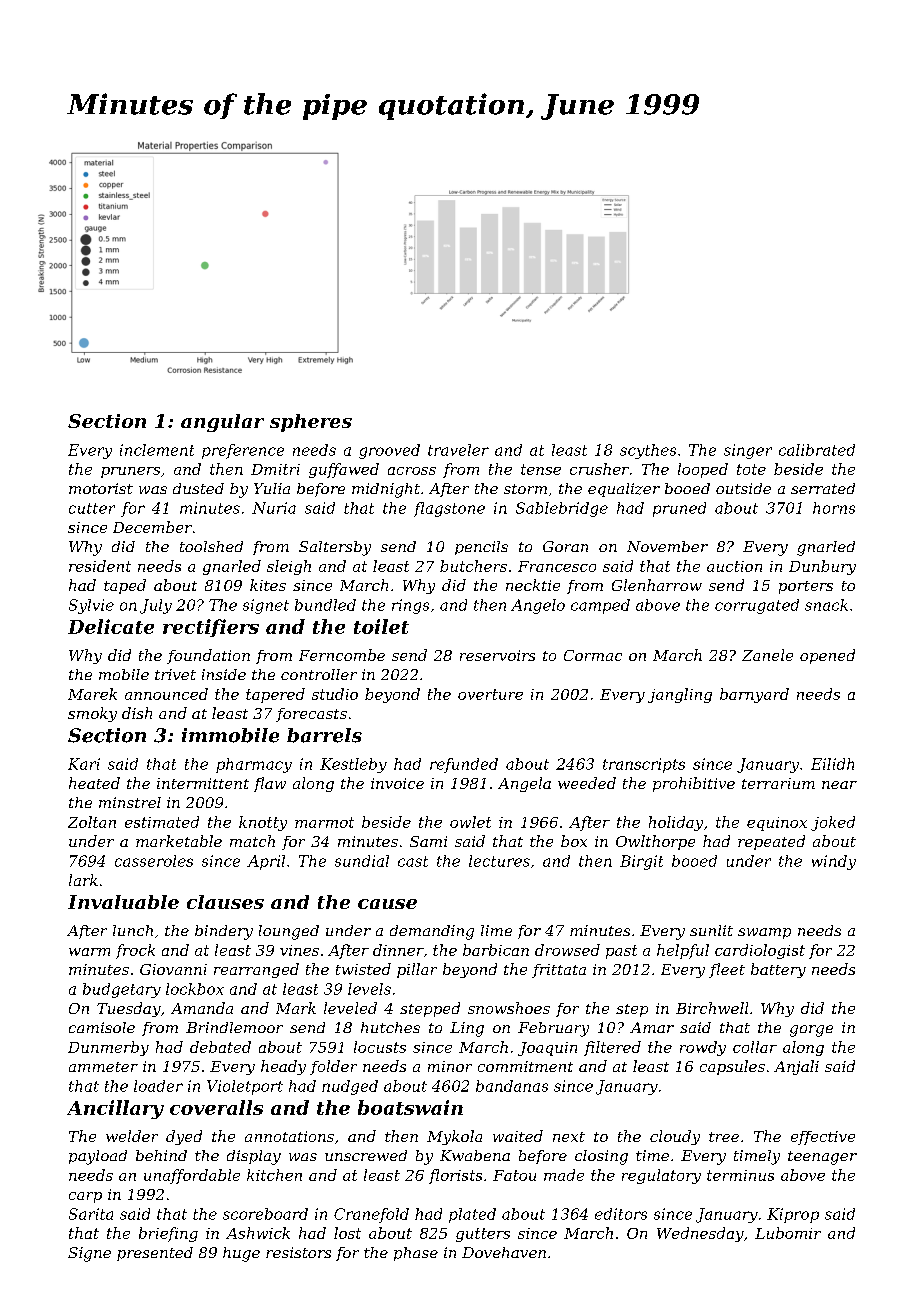 This page has height=1308, width=924. I want to click on pharmacy, so click(254, 765).
